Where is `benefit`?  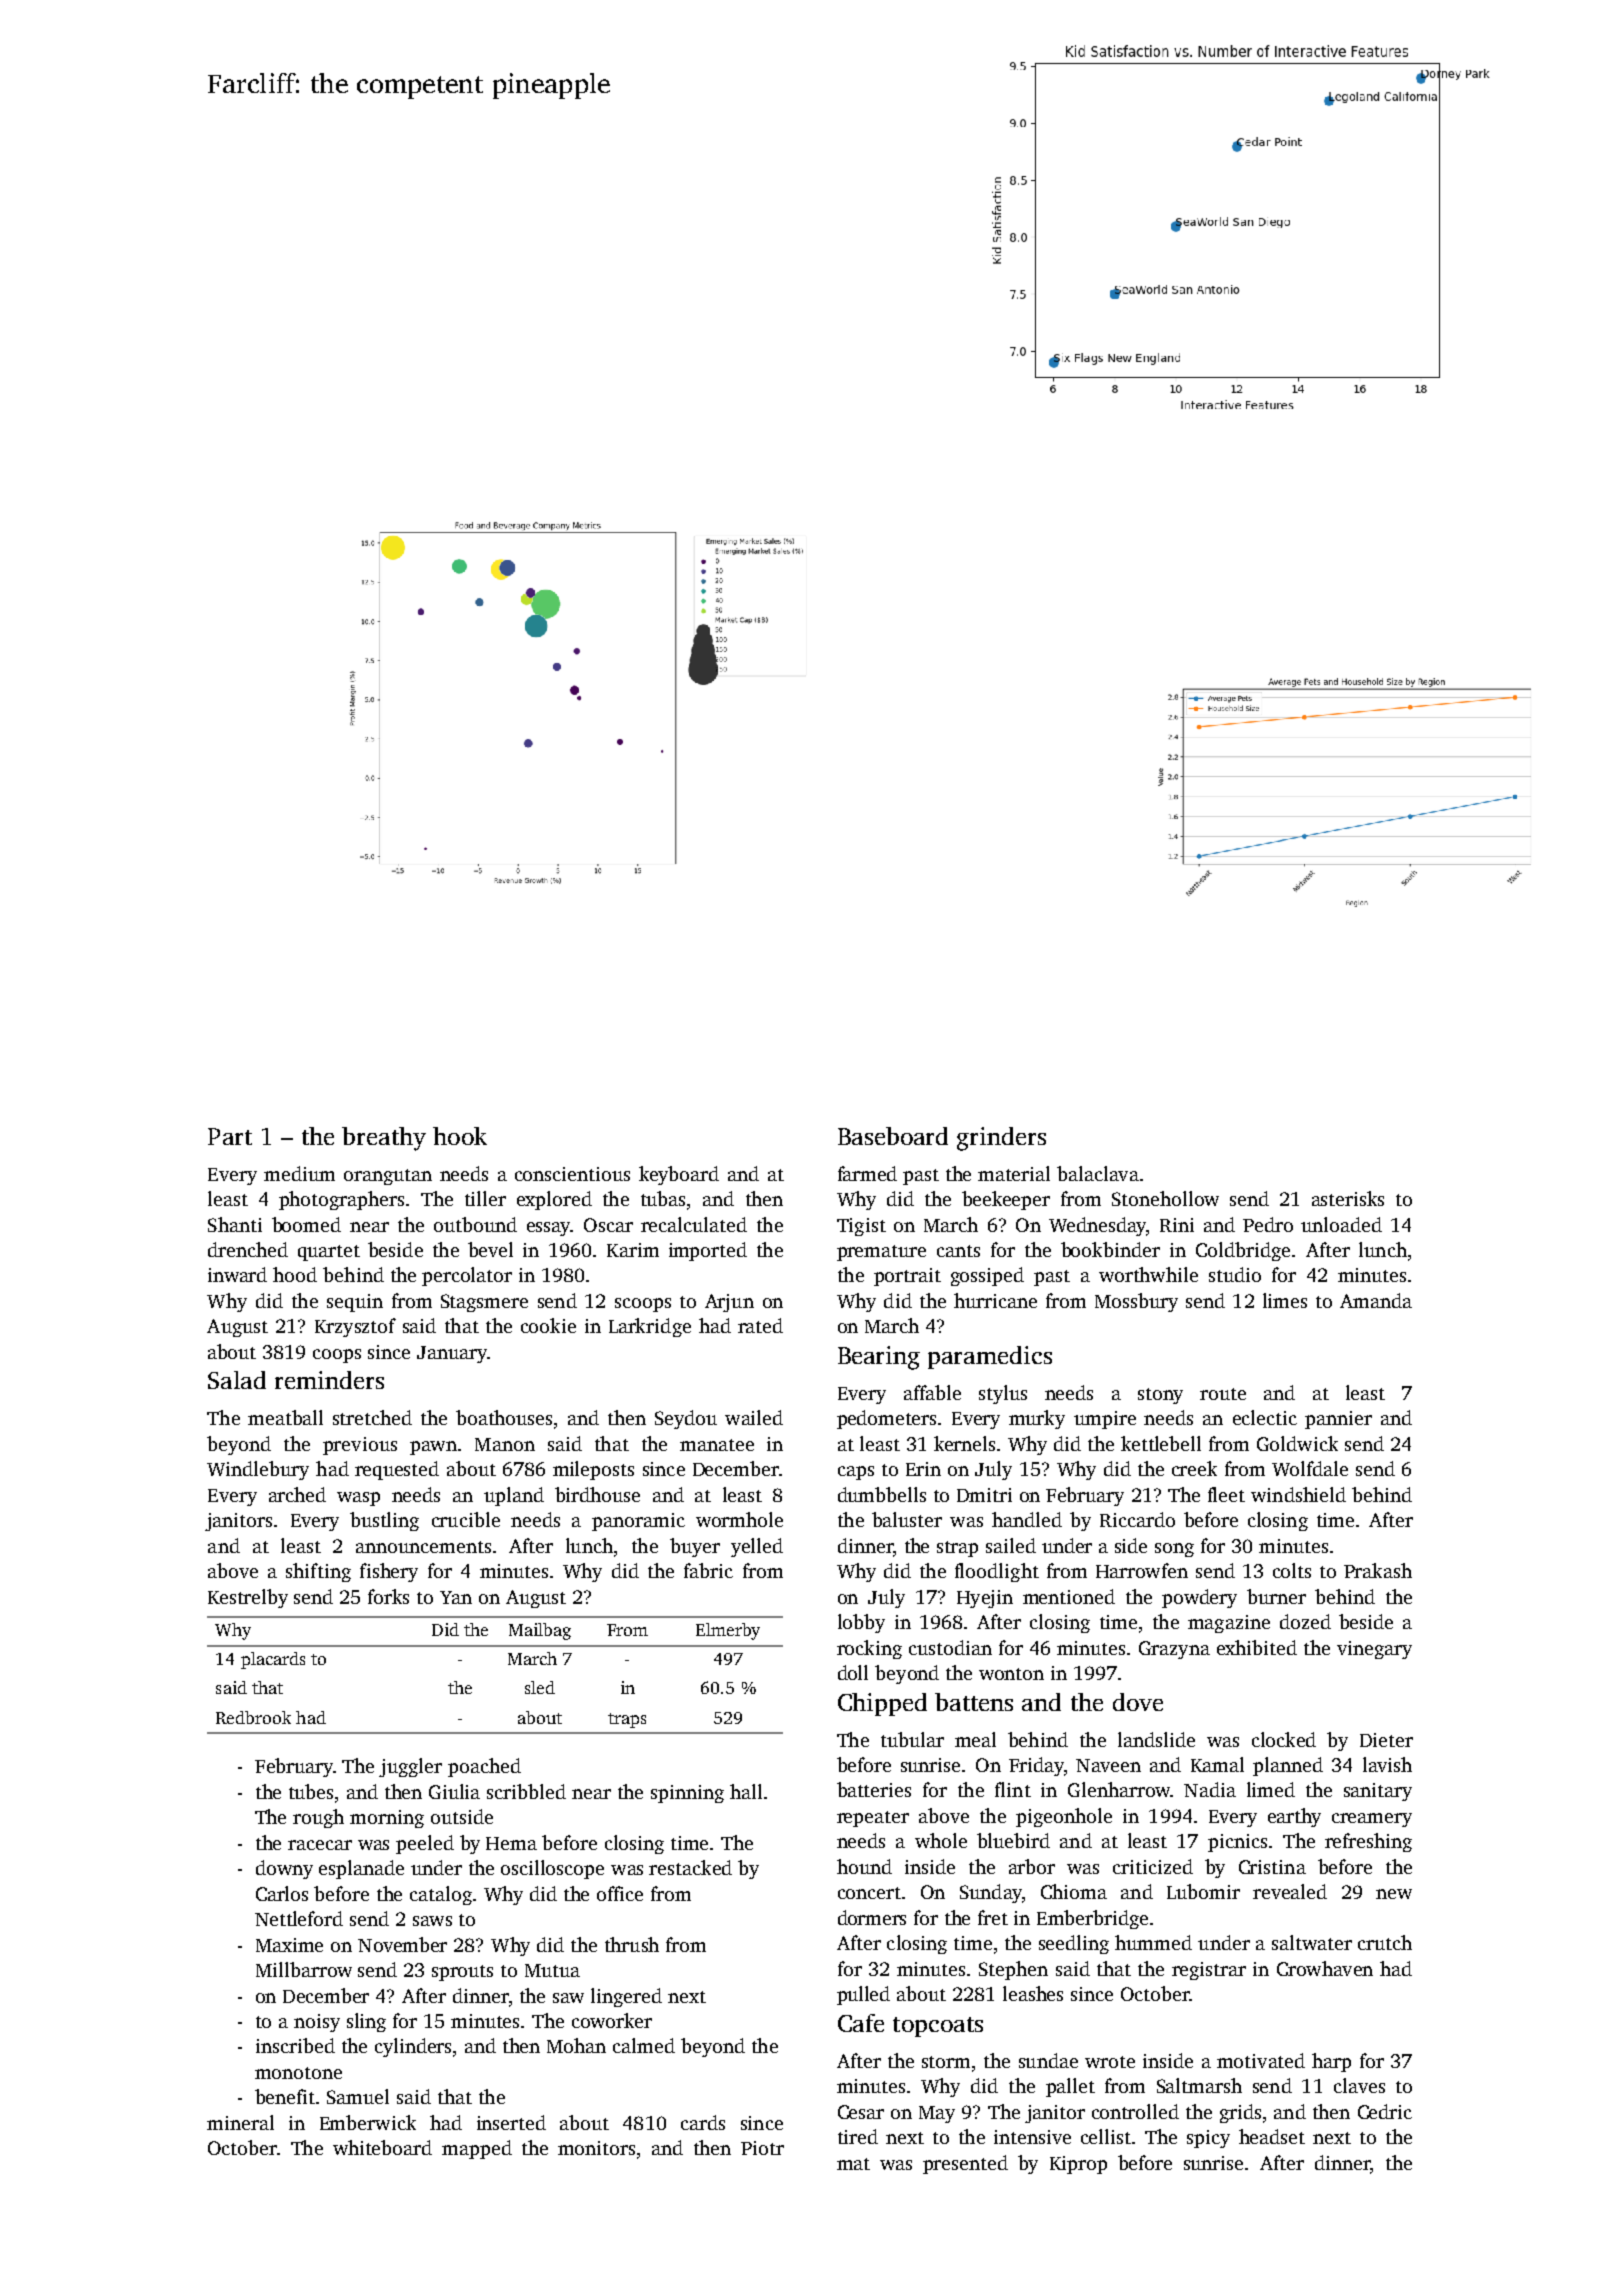 benefit is located at coordinates (285, 2096).
